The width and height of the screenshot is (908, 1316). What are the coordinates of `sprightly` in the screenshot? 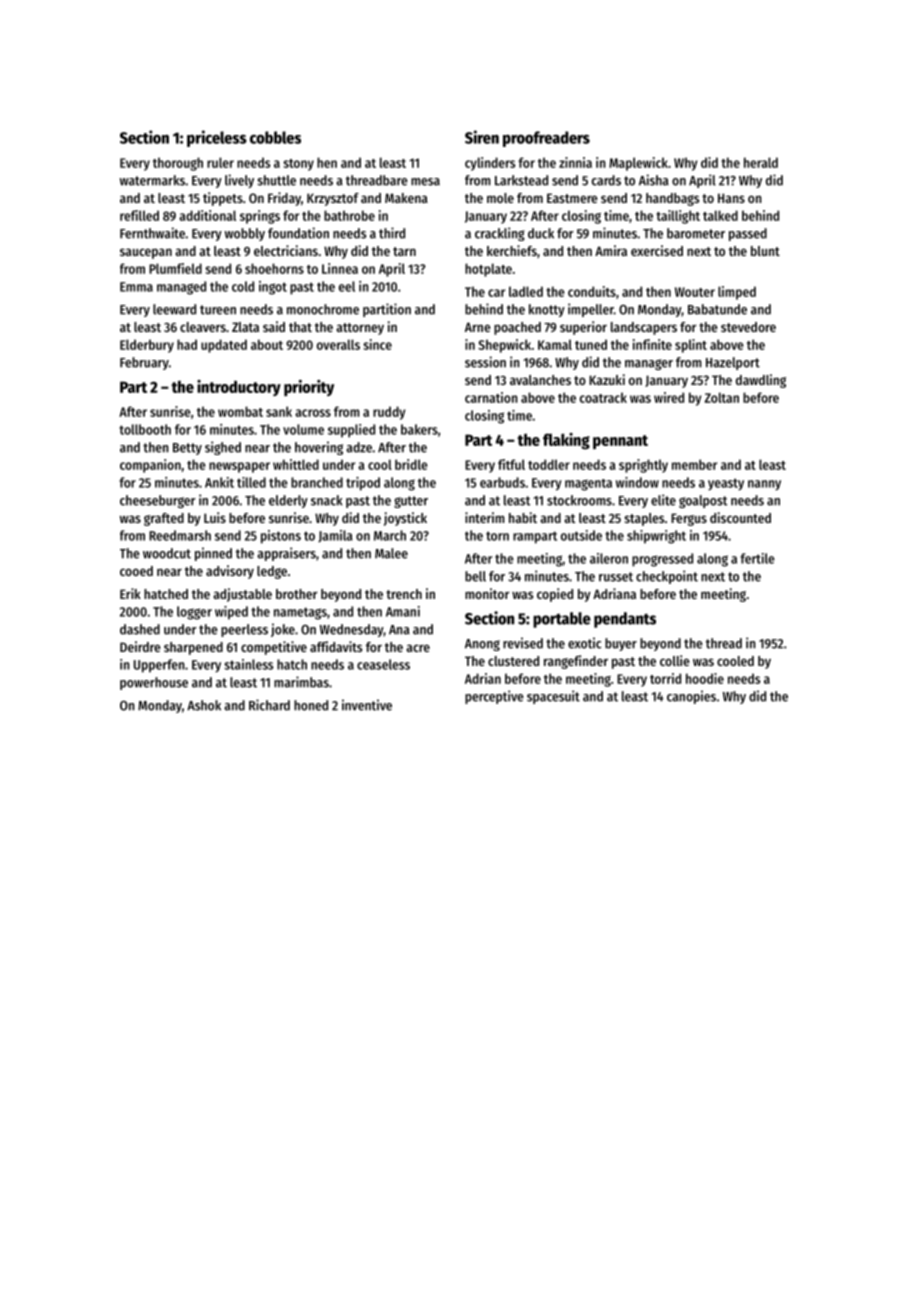 It's located at (643, 466).
